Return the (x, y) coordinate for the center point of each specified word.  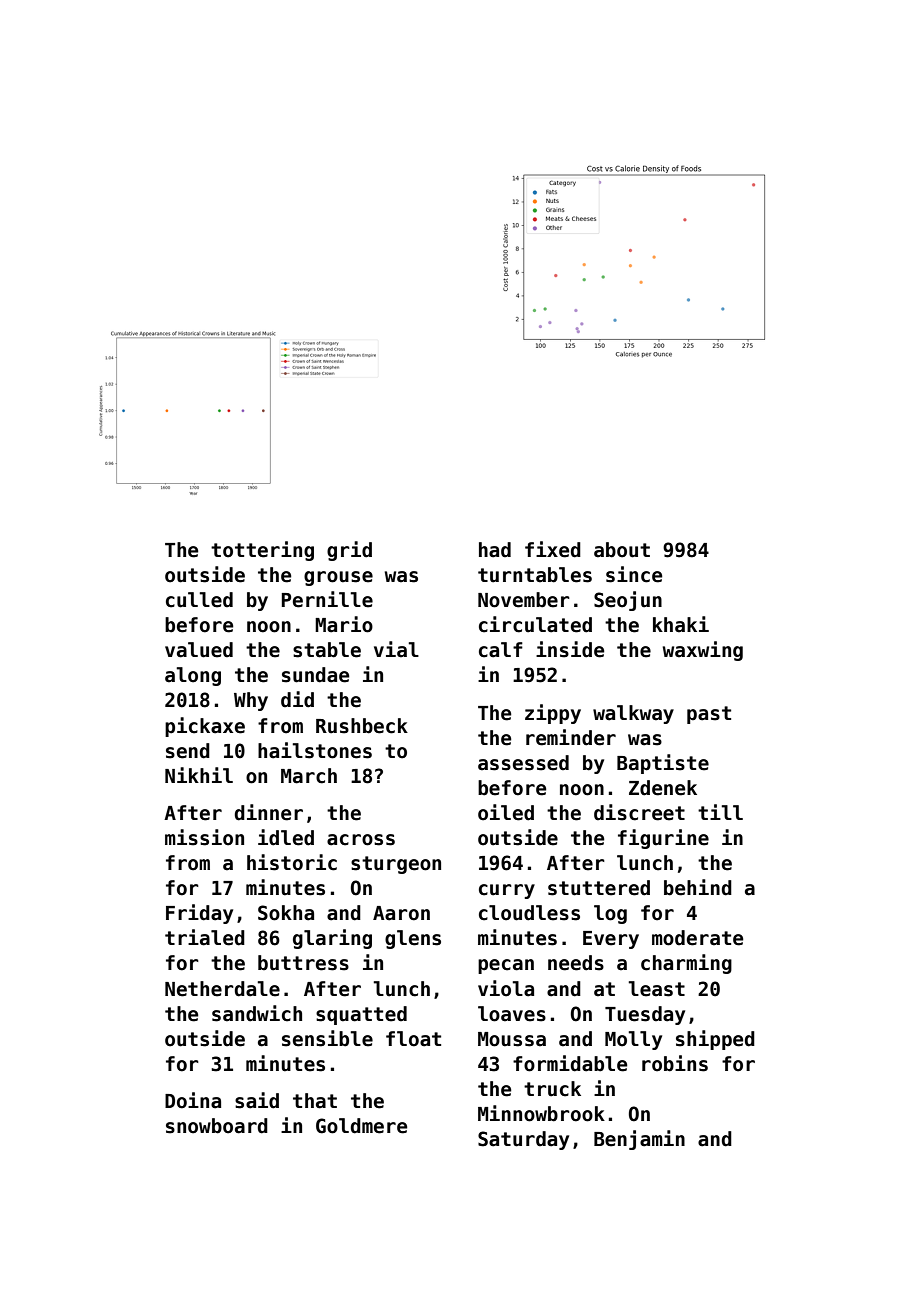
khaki (681, 624)
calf (501, 650)
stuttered (599, 888)
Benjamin (639, 1140)
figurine (663, 839)
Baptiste (663, 764)
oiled (506, 812)
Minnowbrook (541, 1113)
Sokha (286, 913)
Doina (193, 1100)
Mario (344, 624)
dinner (269, 812)
